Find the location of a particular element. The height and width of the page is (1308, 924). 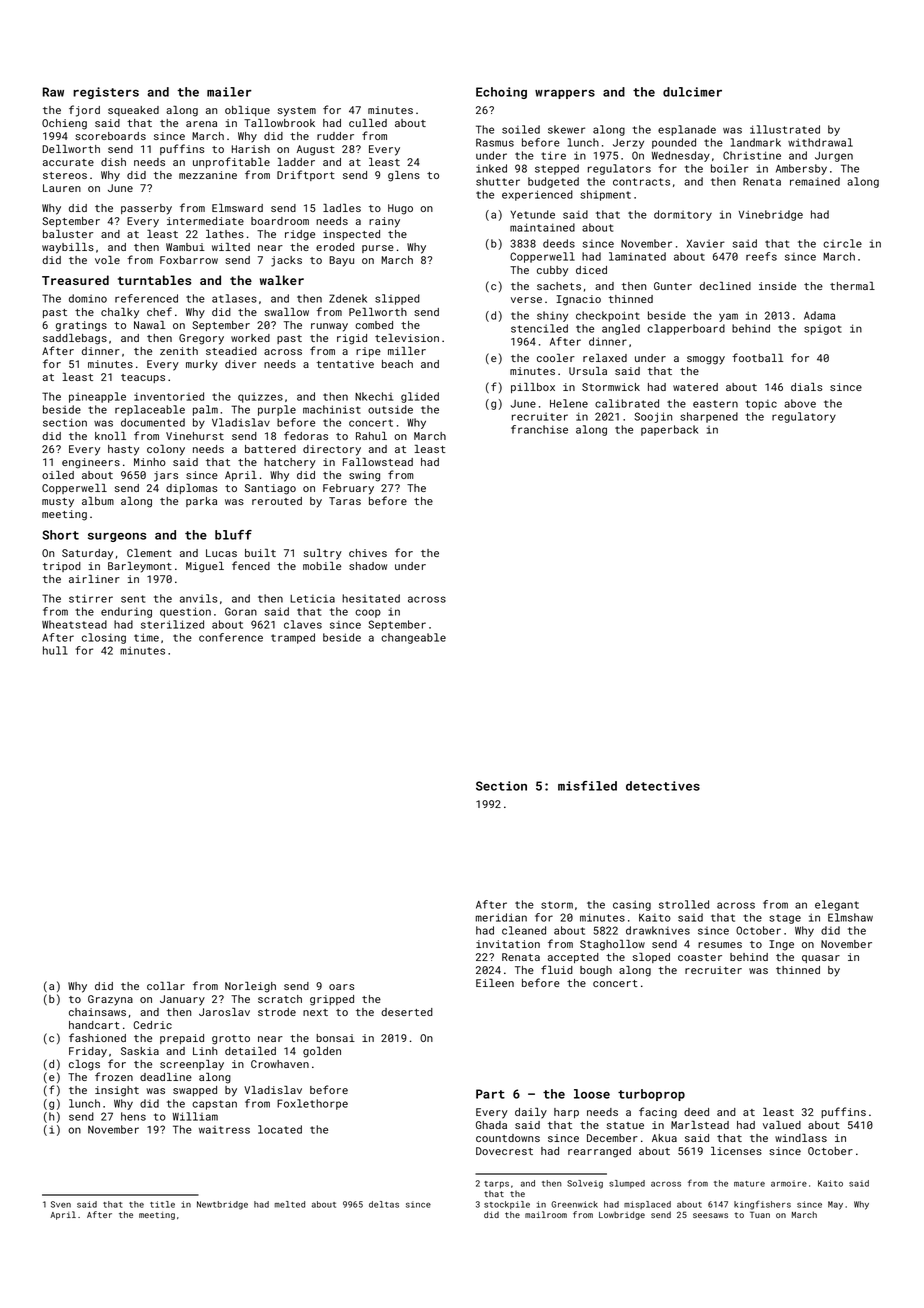

Lauren is located at coordinates (62, 188).
